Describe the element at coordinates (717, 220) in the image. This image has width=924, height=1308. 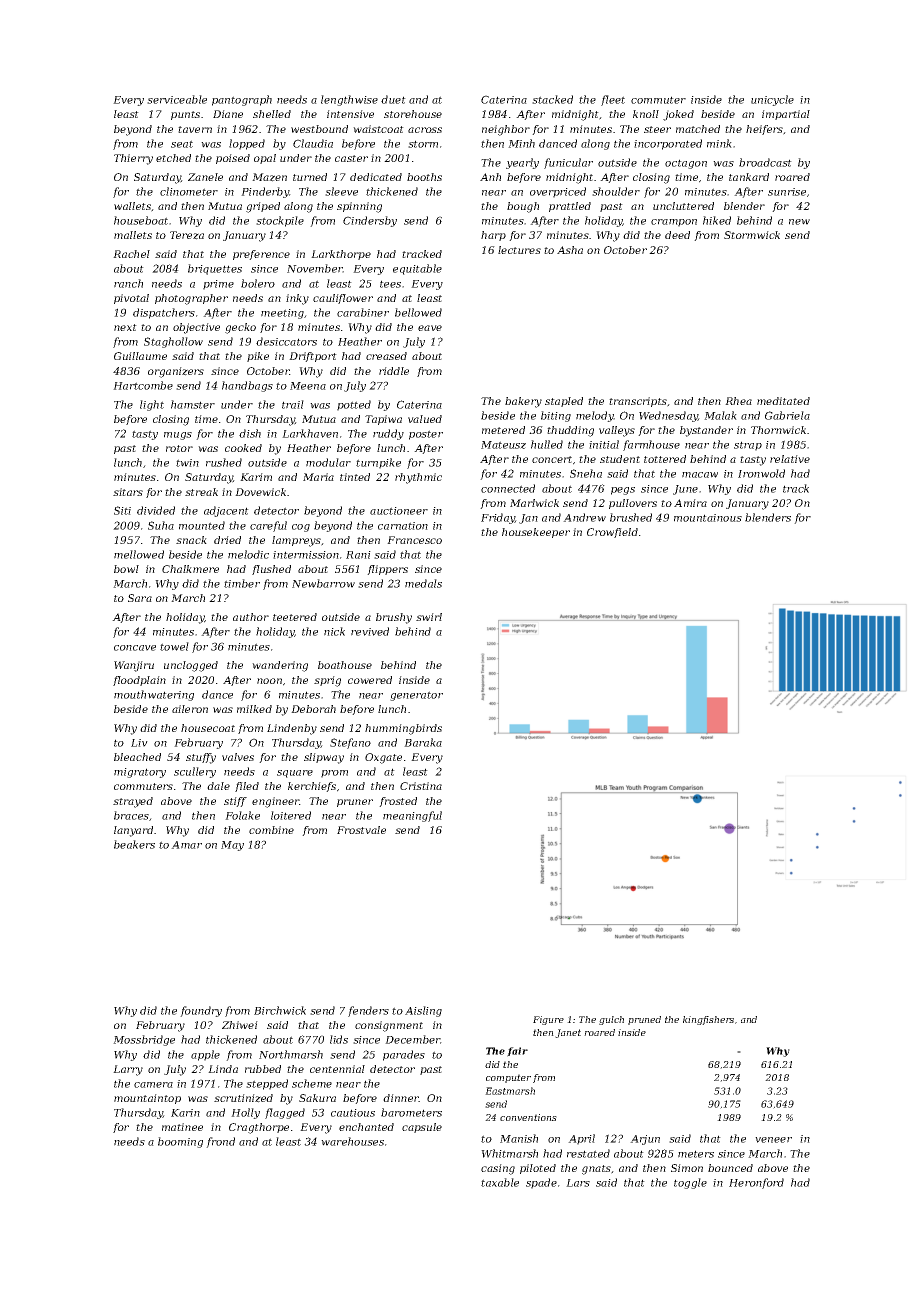
I see `hiked` at that location.
